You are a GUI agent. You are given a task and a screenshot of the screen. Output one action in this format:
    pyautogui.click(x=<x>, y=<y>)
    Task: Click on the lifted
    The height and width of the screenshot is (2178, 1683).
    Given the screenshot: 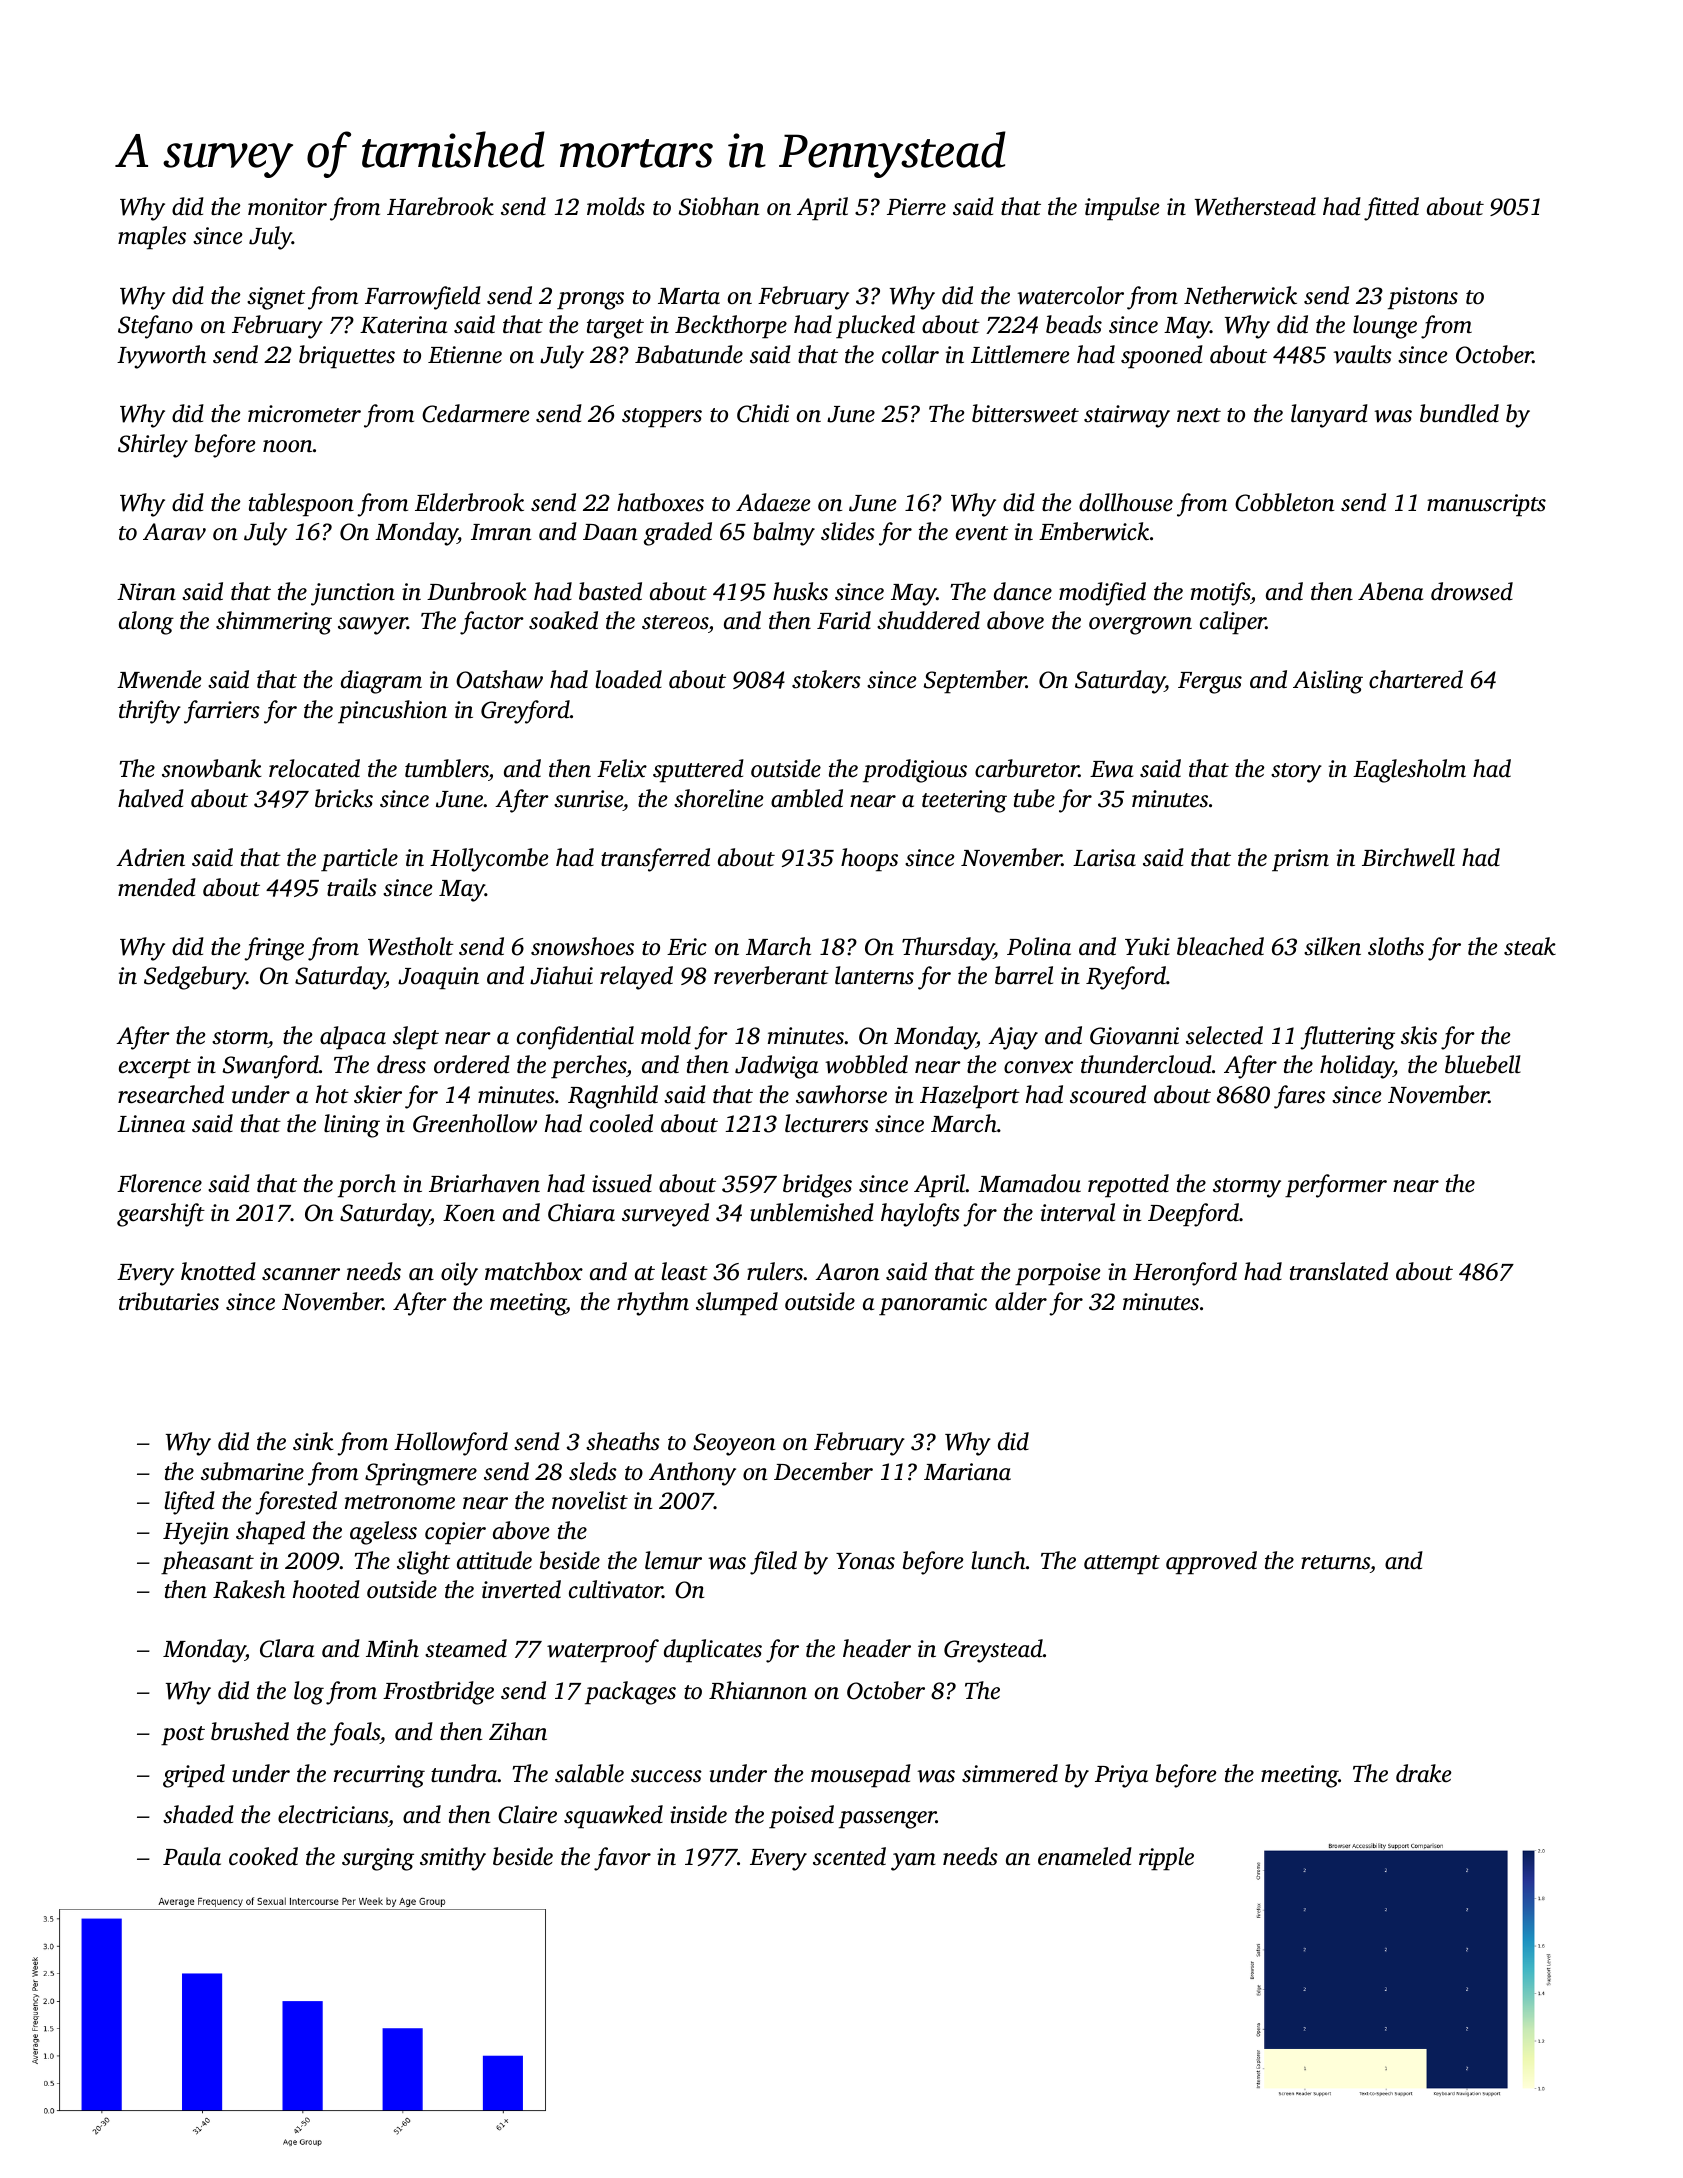 What is the action you would take?
    pyautogui.click(x=189, y=1503)
